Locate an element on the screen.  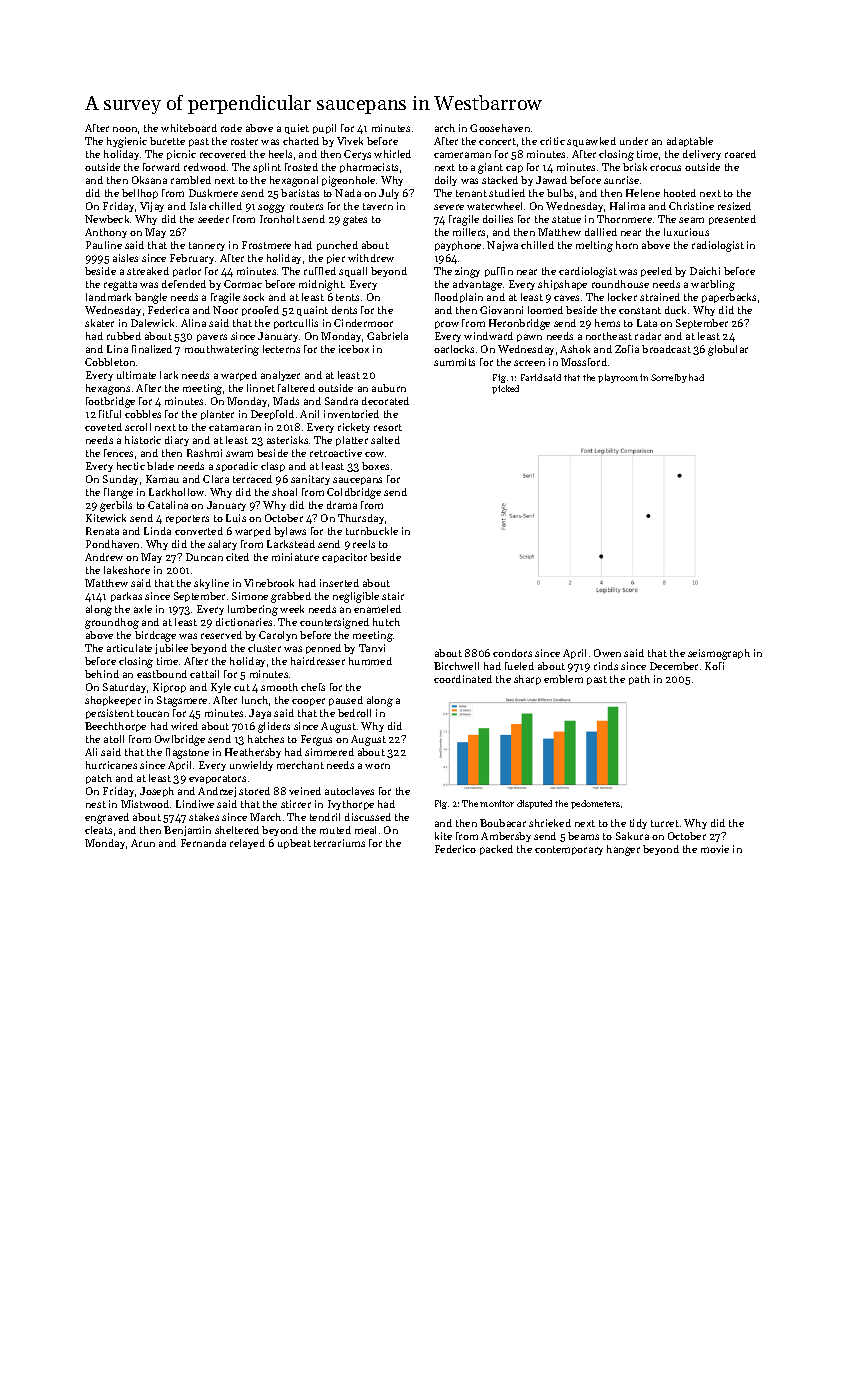
Heathersby is located at coordinates (253, 753).
